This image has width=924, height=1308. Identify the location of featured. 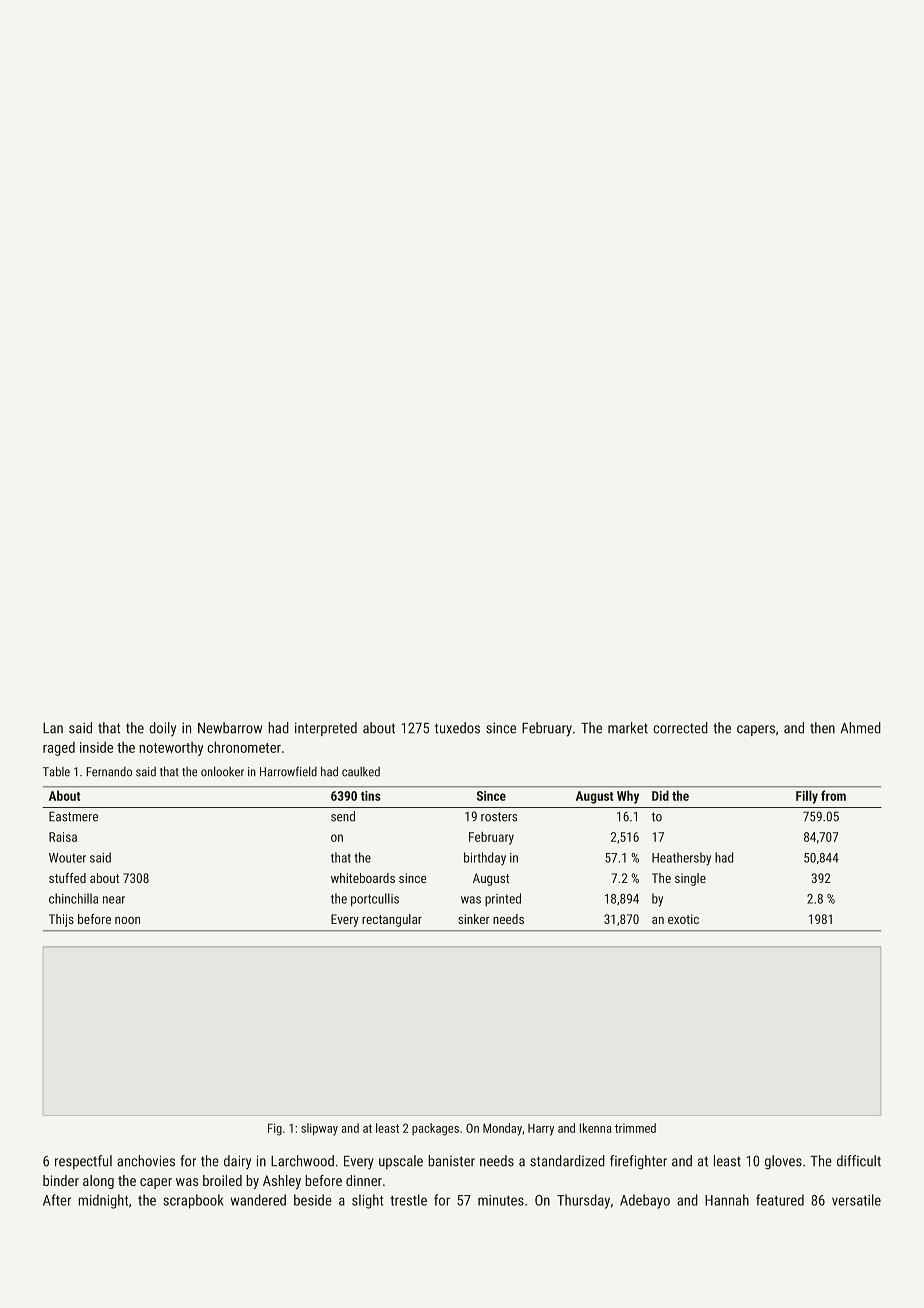
(780, 1200).
